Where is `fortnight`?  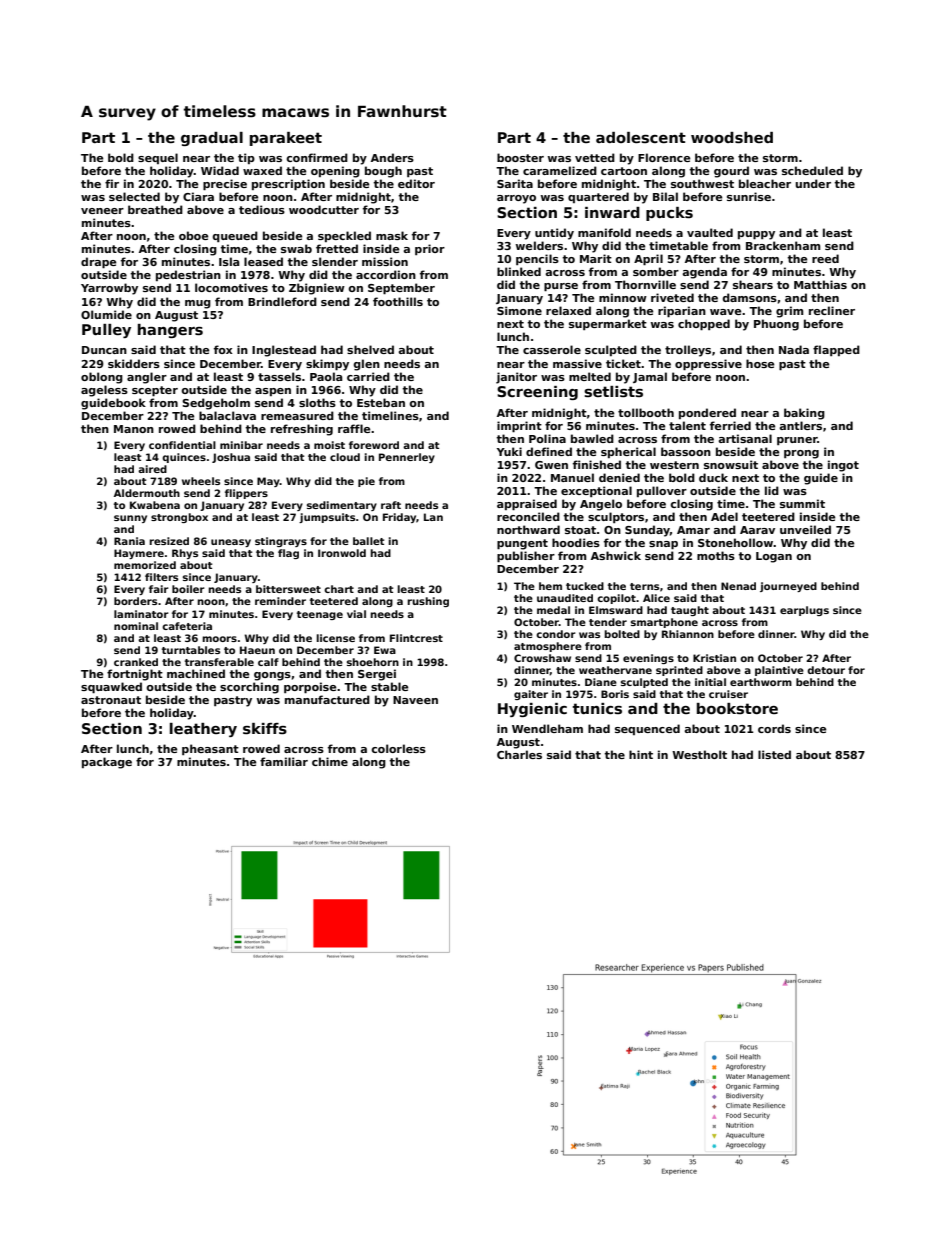 fortnight is located at coordinates (135, 675).
